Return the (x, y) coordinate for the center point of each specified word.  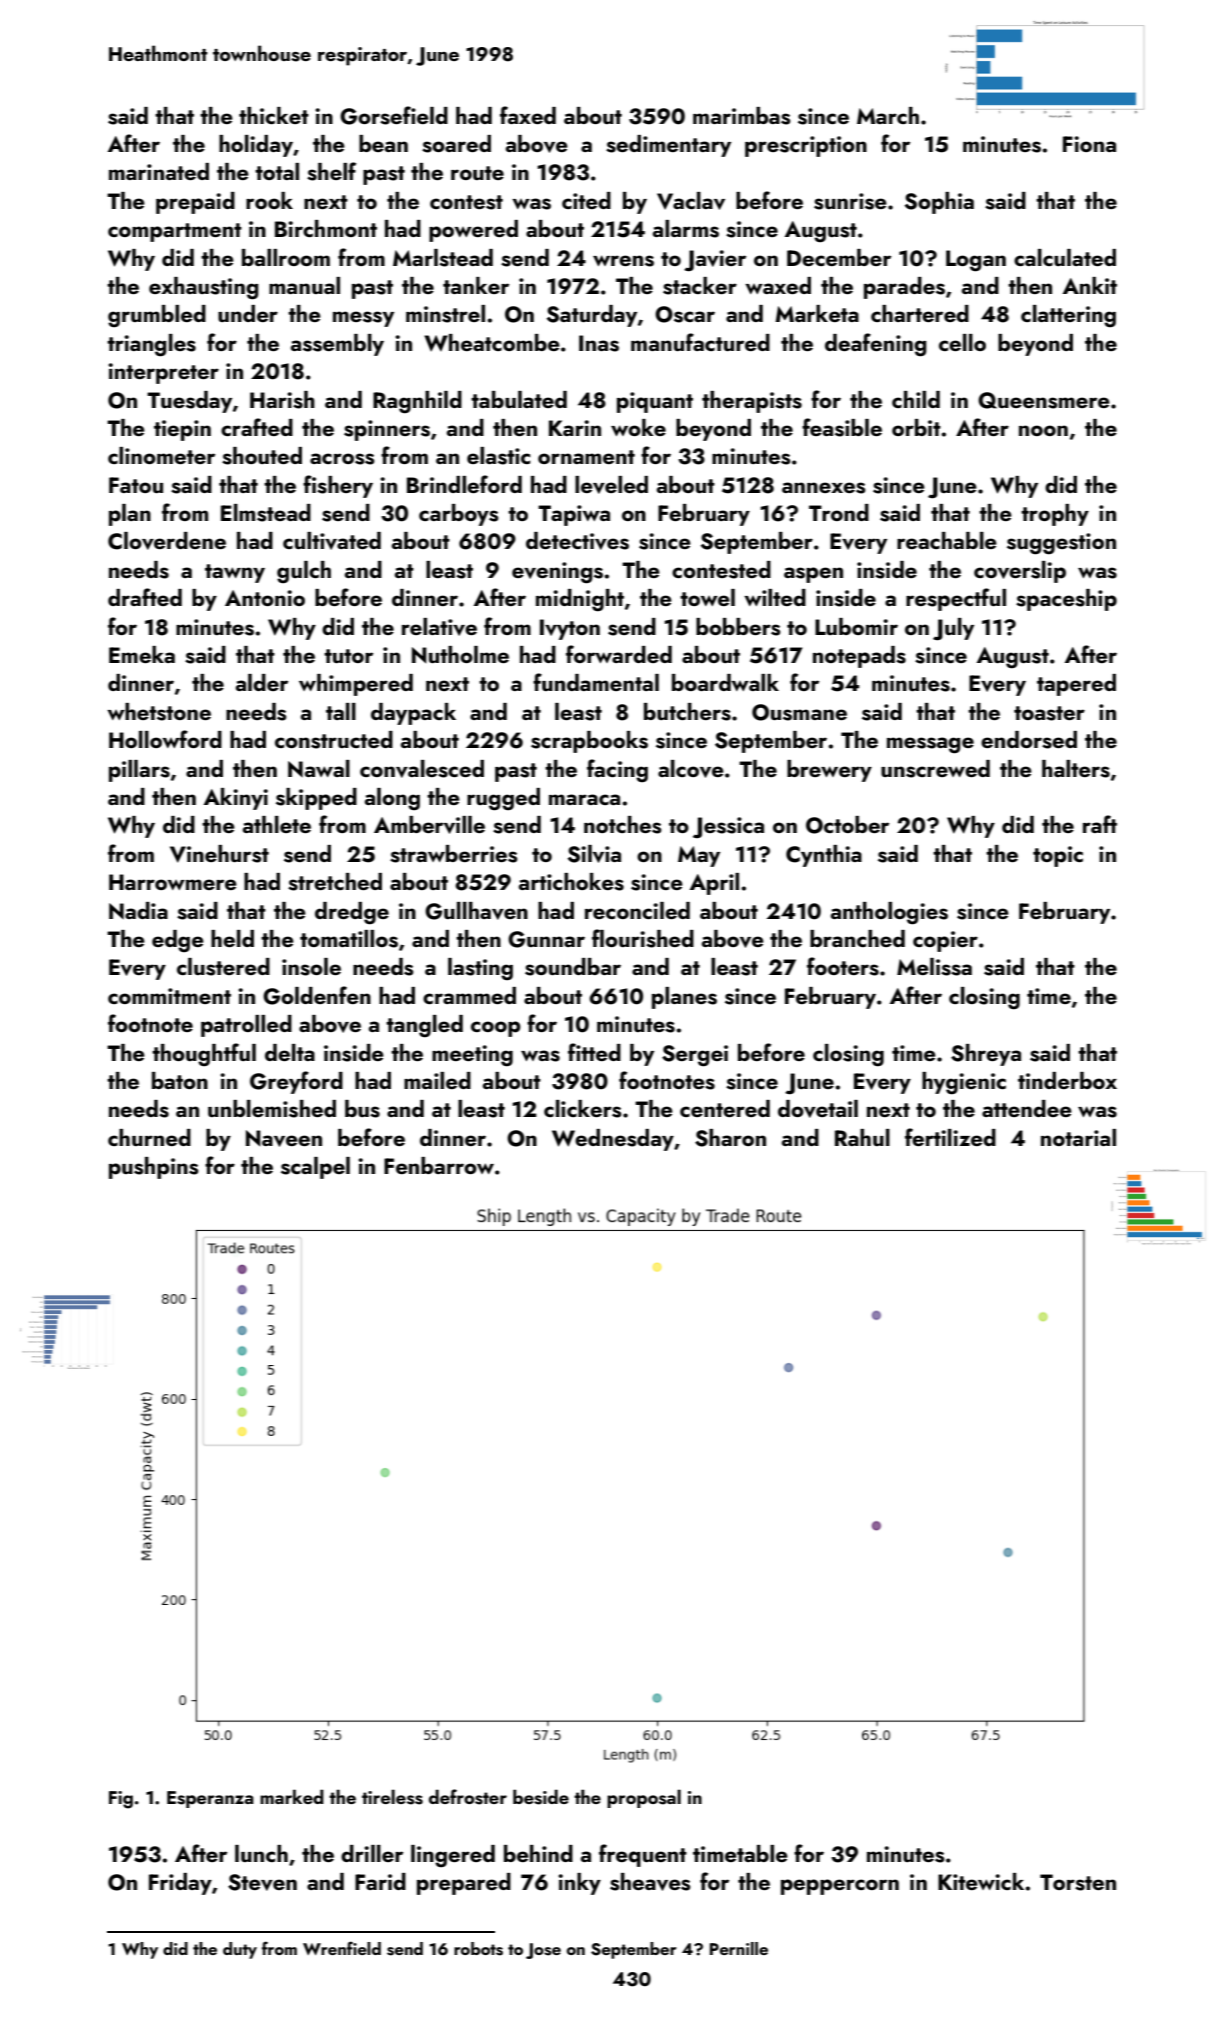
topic (1058, 856)
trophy (1055, 515)
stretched (335, 882)
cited (586, 200)
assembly (337, 345)
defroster (468, 1797)
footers (843, 966)
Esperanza (210, 1799)
